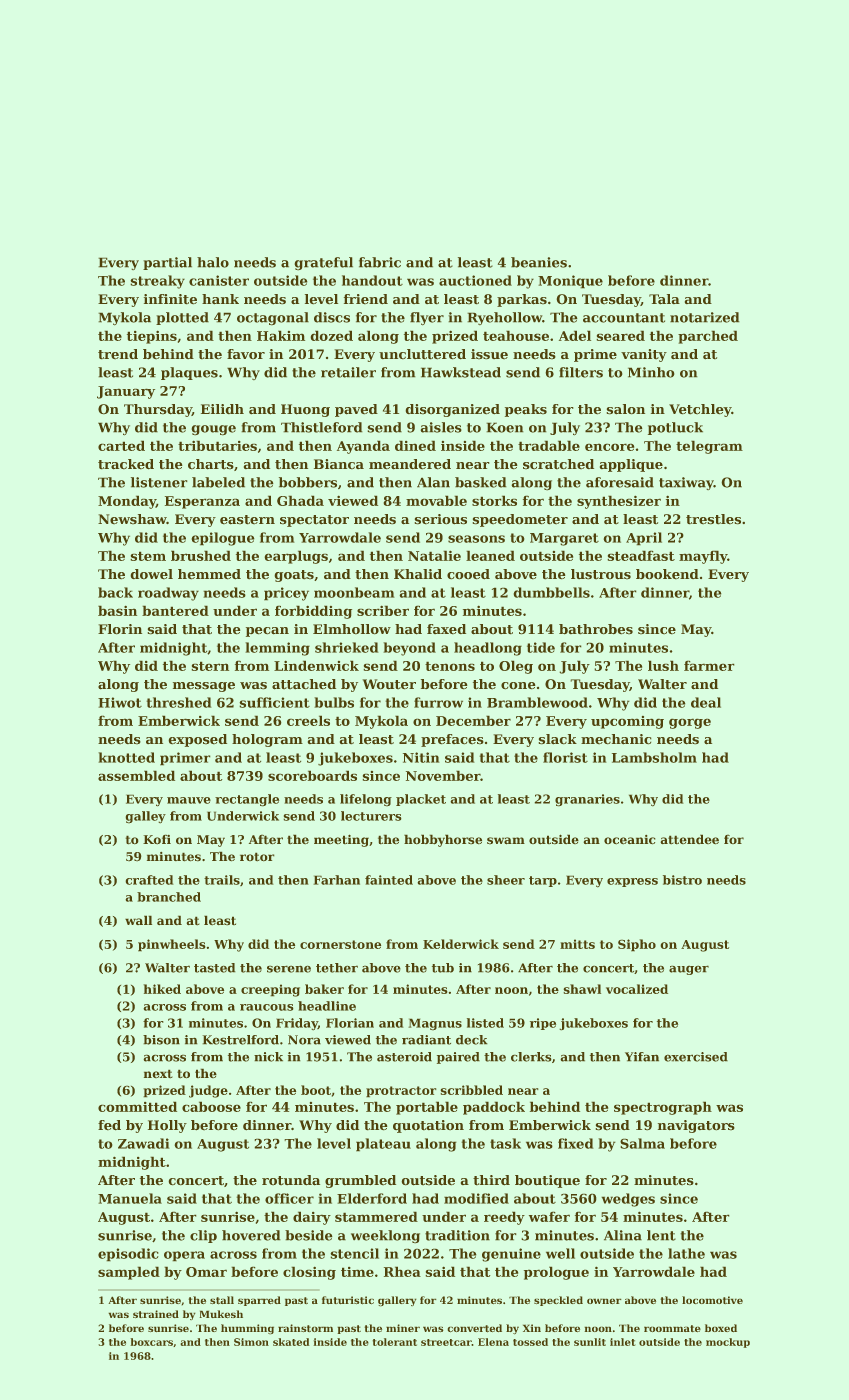 This screenshot has height=1400, width=849. Describe the element at coordinates (696, 1126) in the screenshot. I see `navigators` at that location.
